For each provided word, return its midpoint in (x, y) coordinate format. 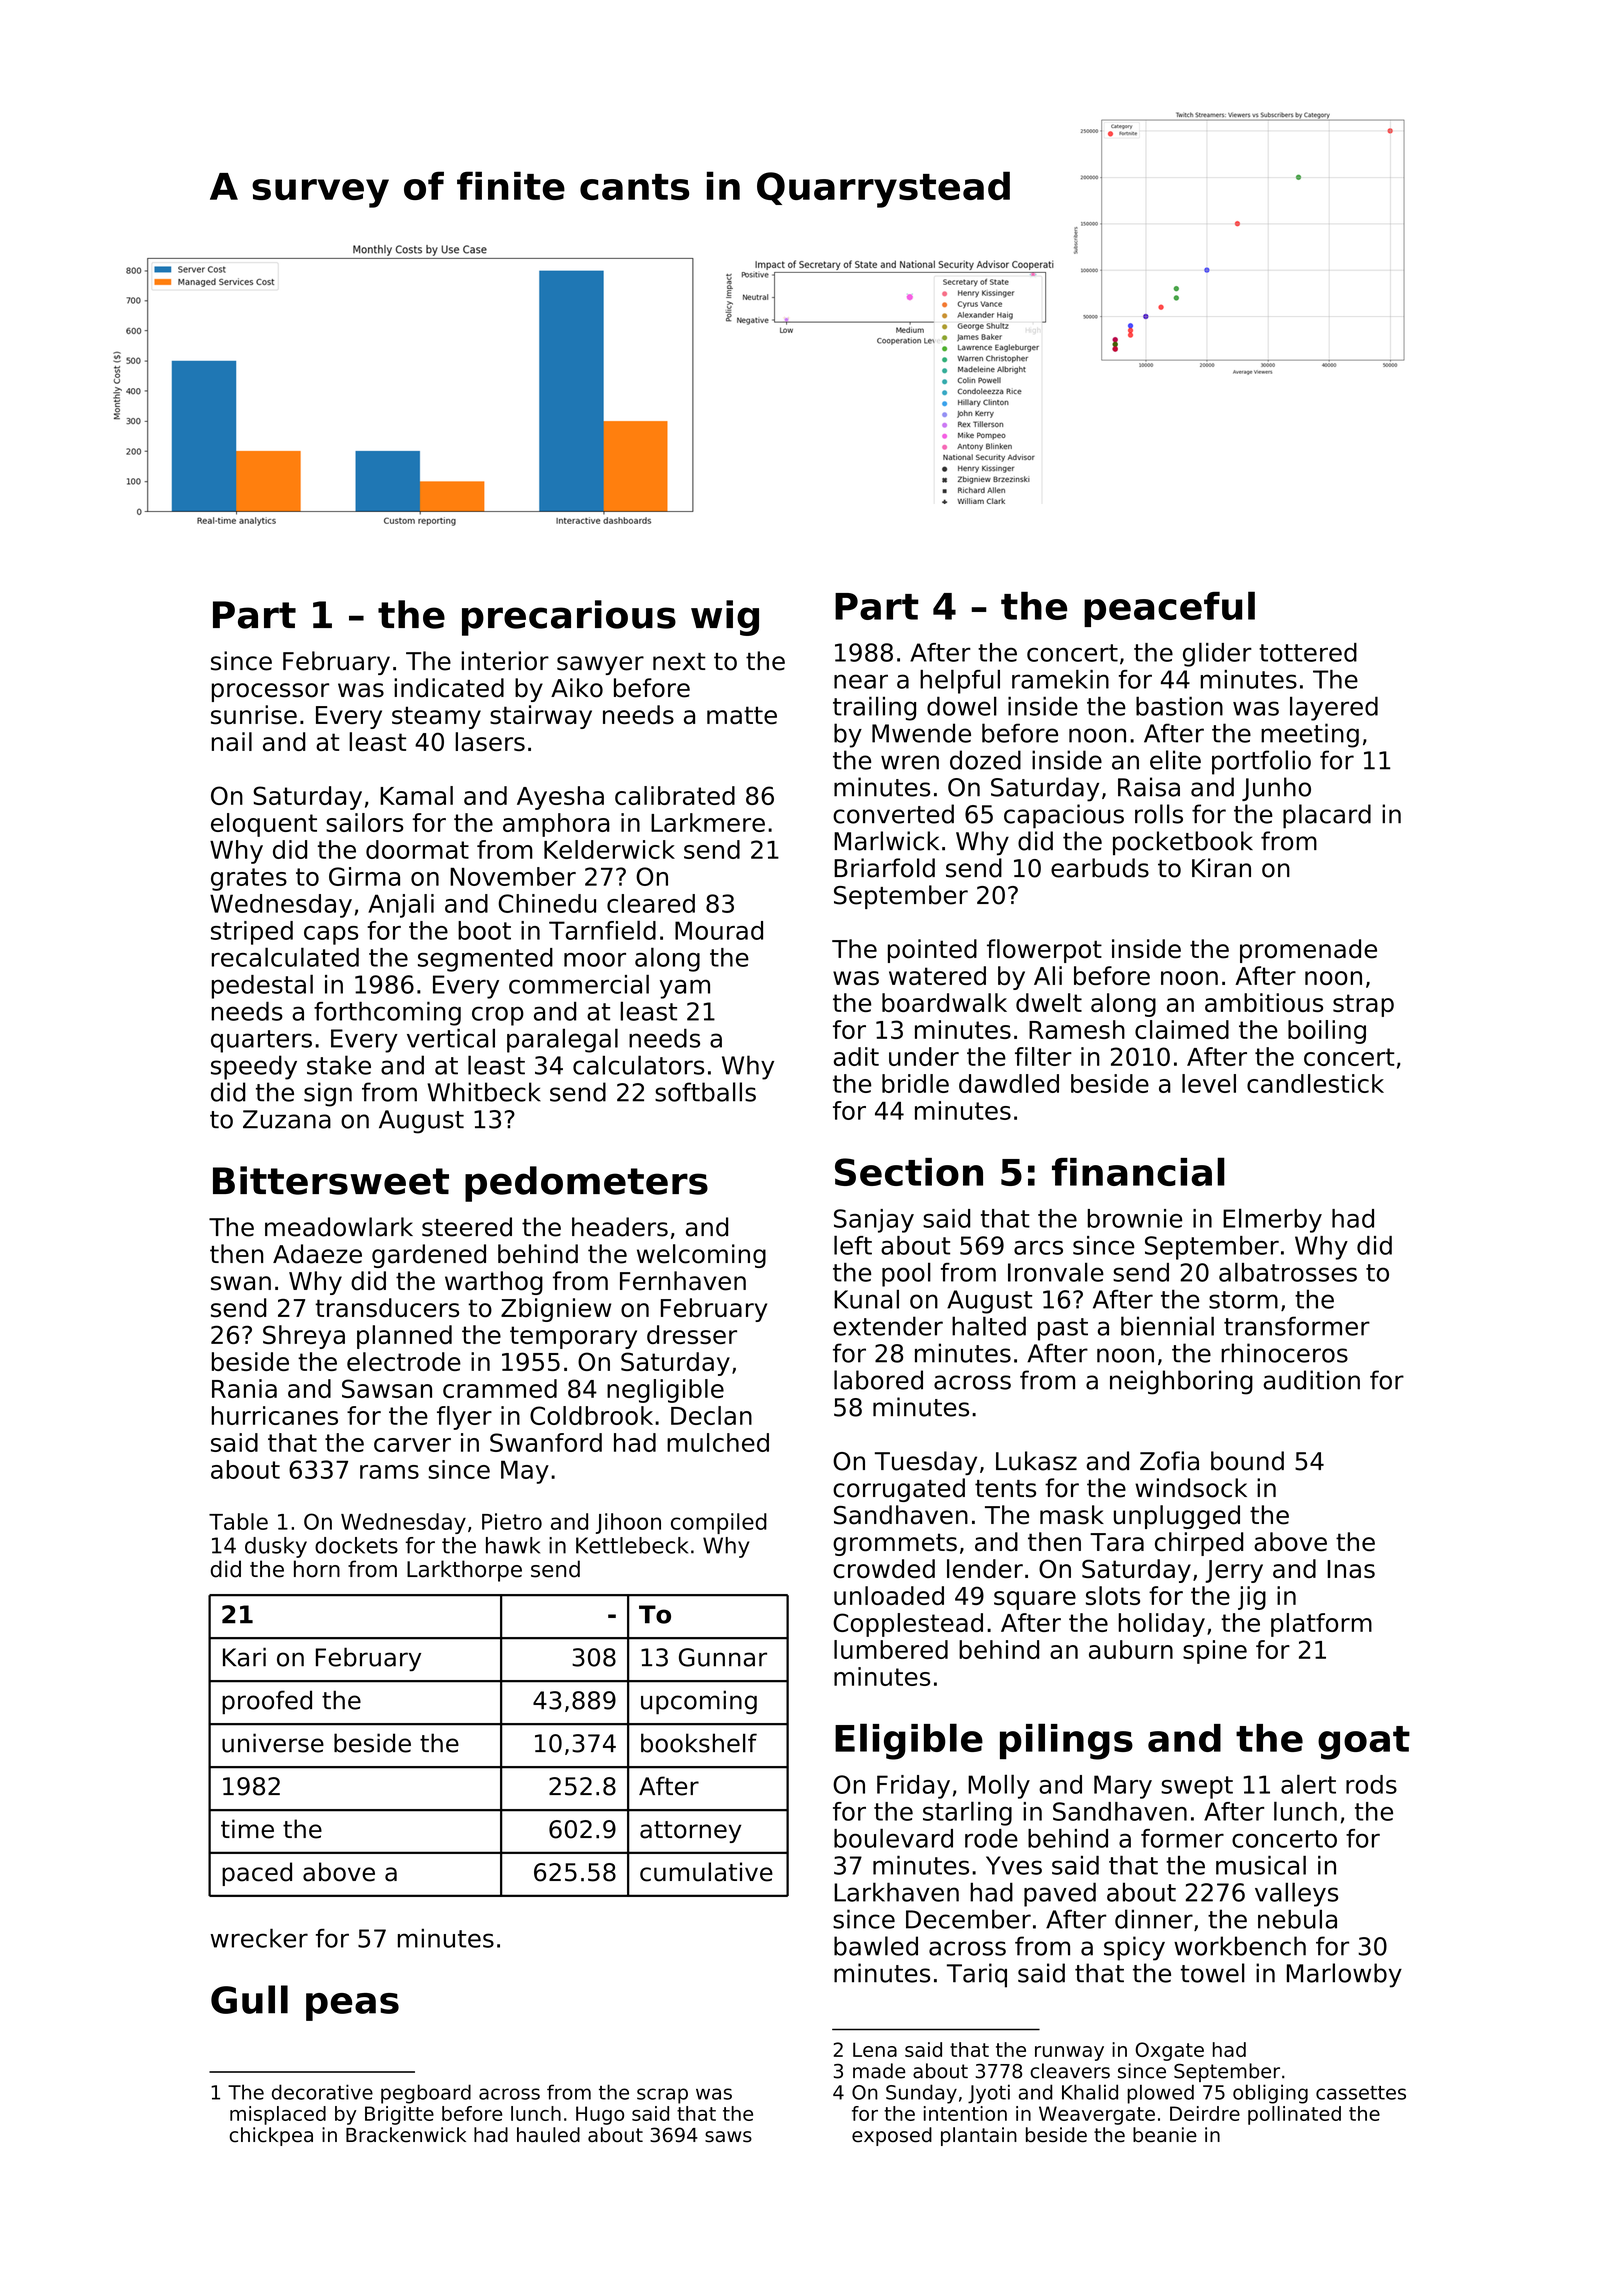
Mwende (921, 733)
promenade (1308, 951)
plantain (979, 2136)
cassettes (1361, 2093)
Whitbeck (484, 1092)
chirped (1199, 1544)
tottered (1308, 652)
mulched (718, 1442)
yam (685, 989)
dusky (276, 1547)
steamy (436, 717)
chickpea (271, 2136)
